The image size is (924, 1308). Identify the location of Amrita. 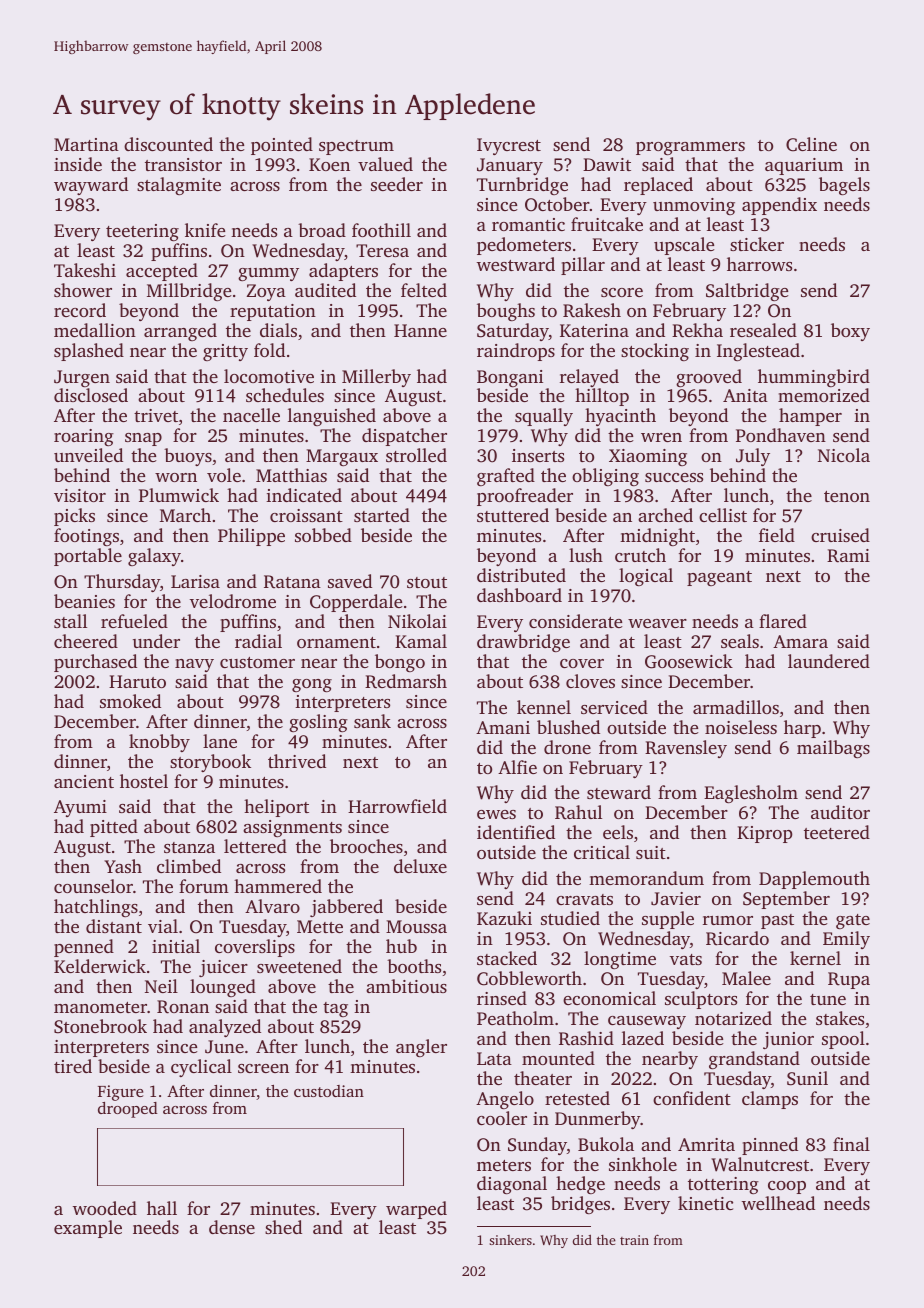
(706, 1144).
